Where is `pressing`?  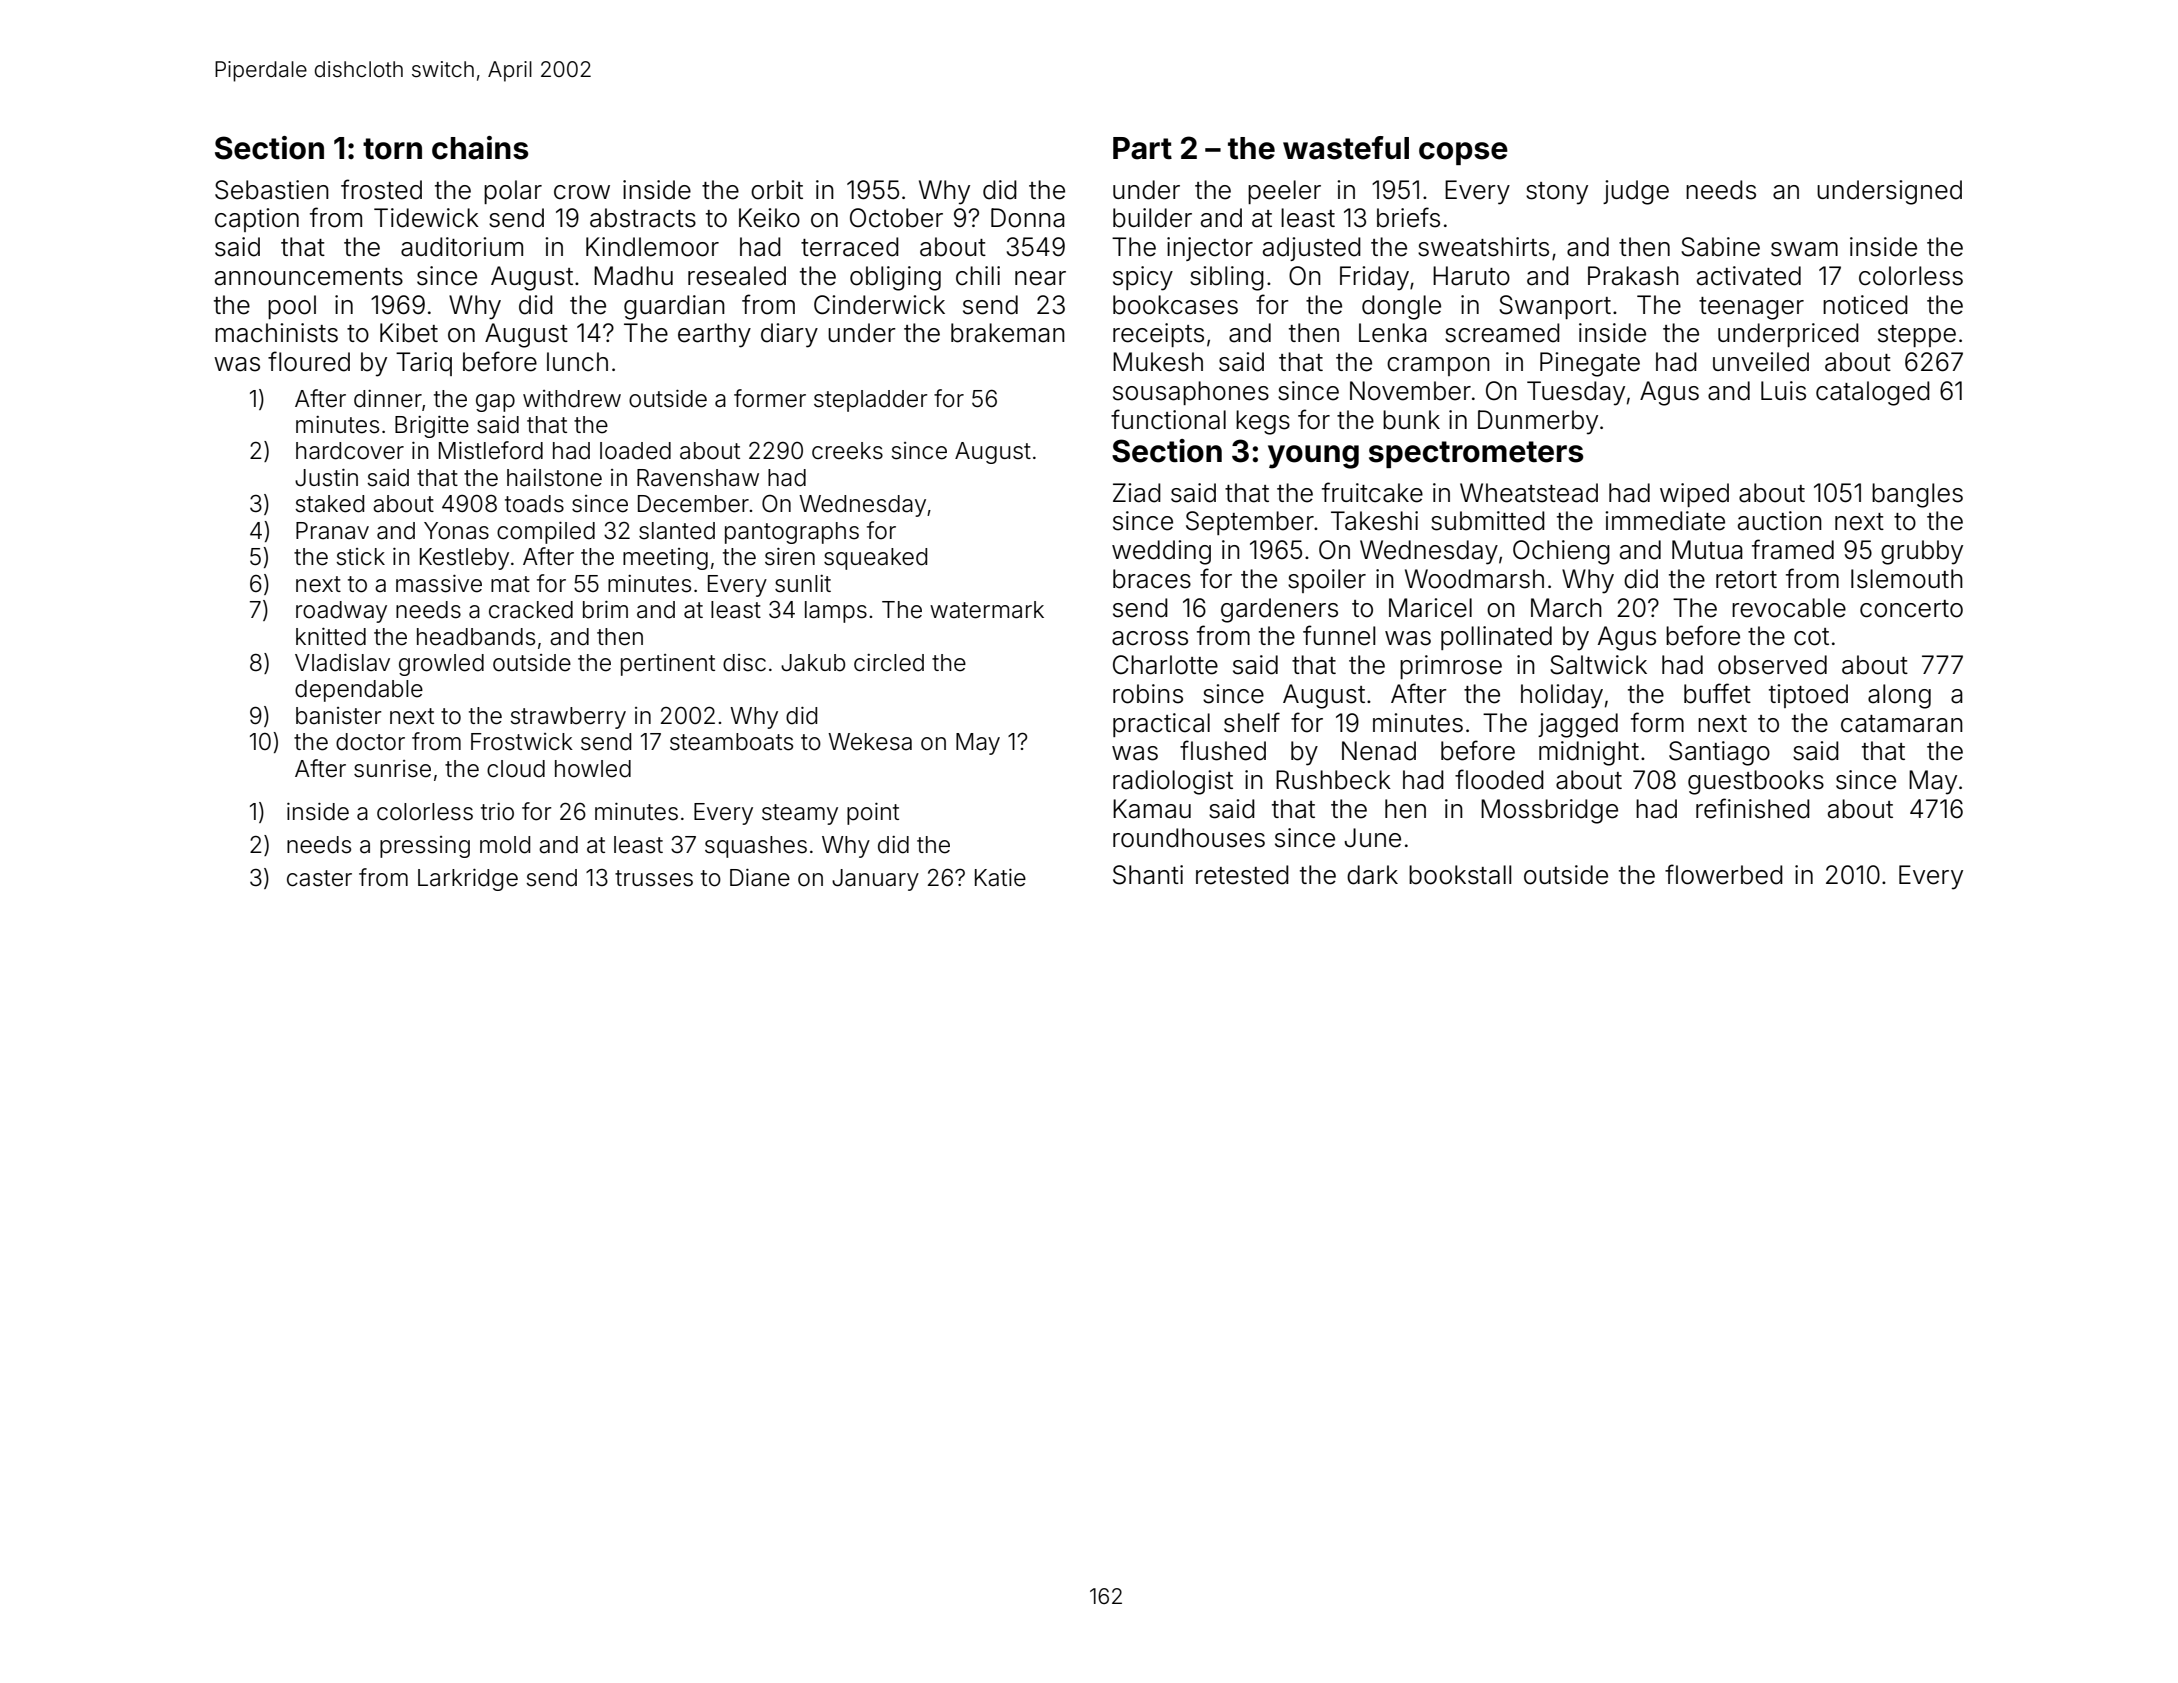 pressing is located at coordinates (425, 847).
